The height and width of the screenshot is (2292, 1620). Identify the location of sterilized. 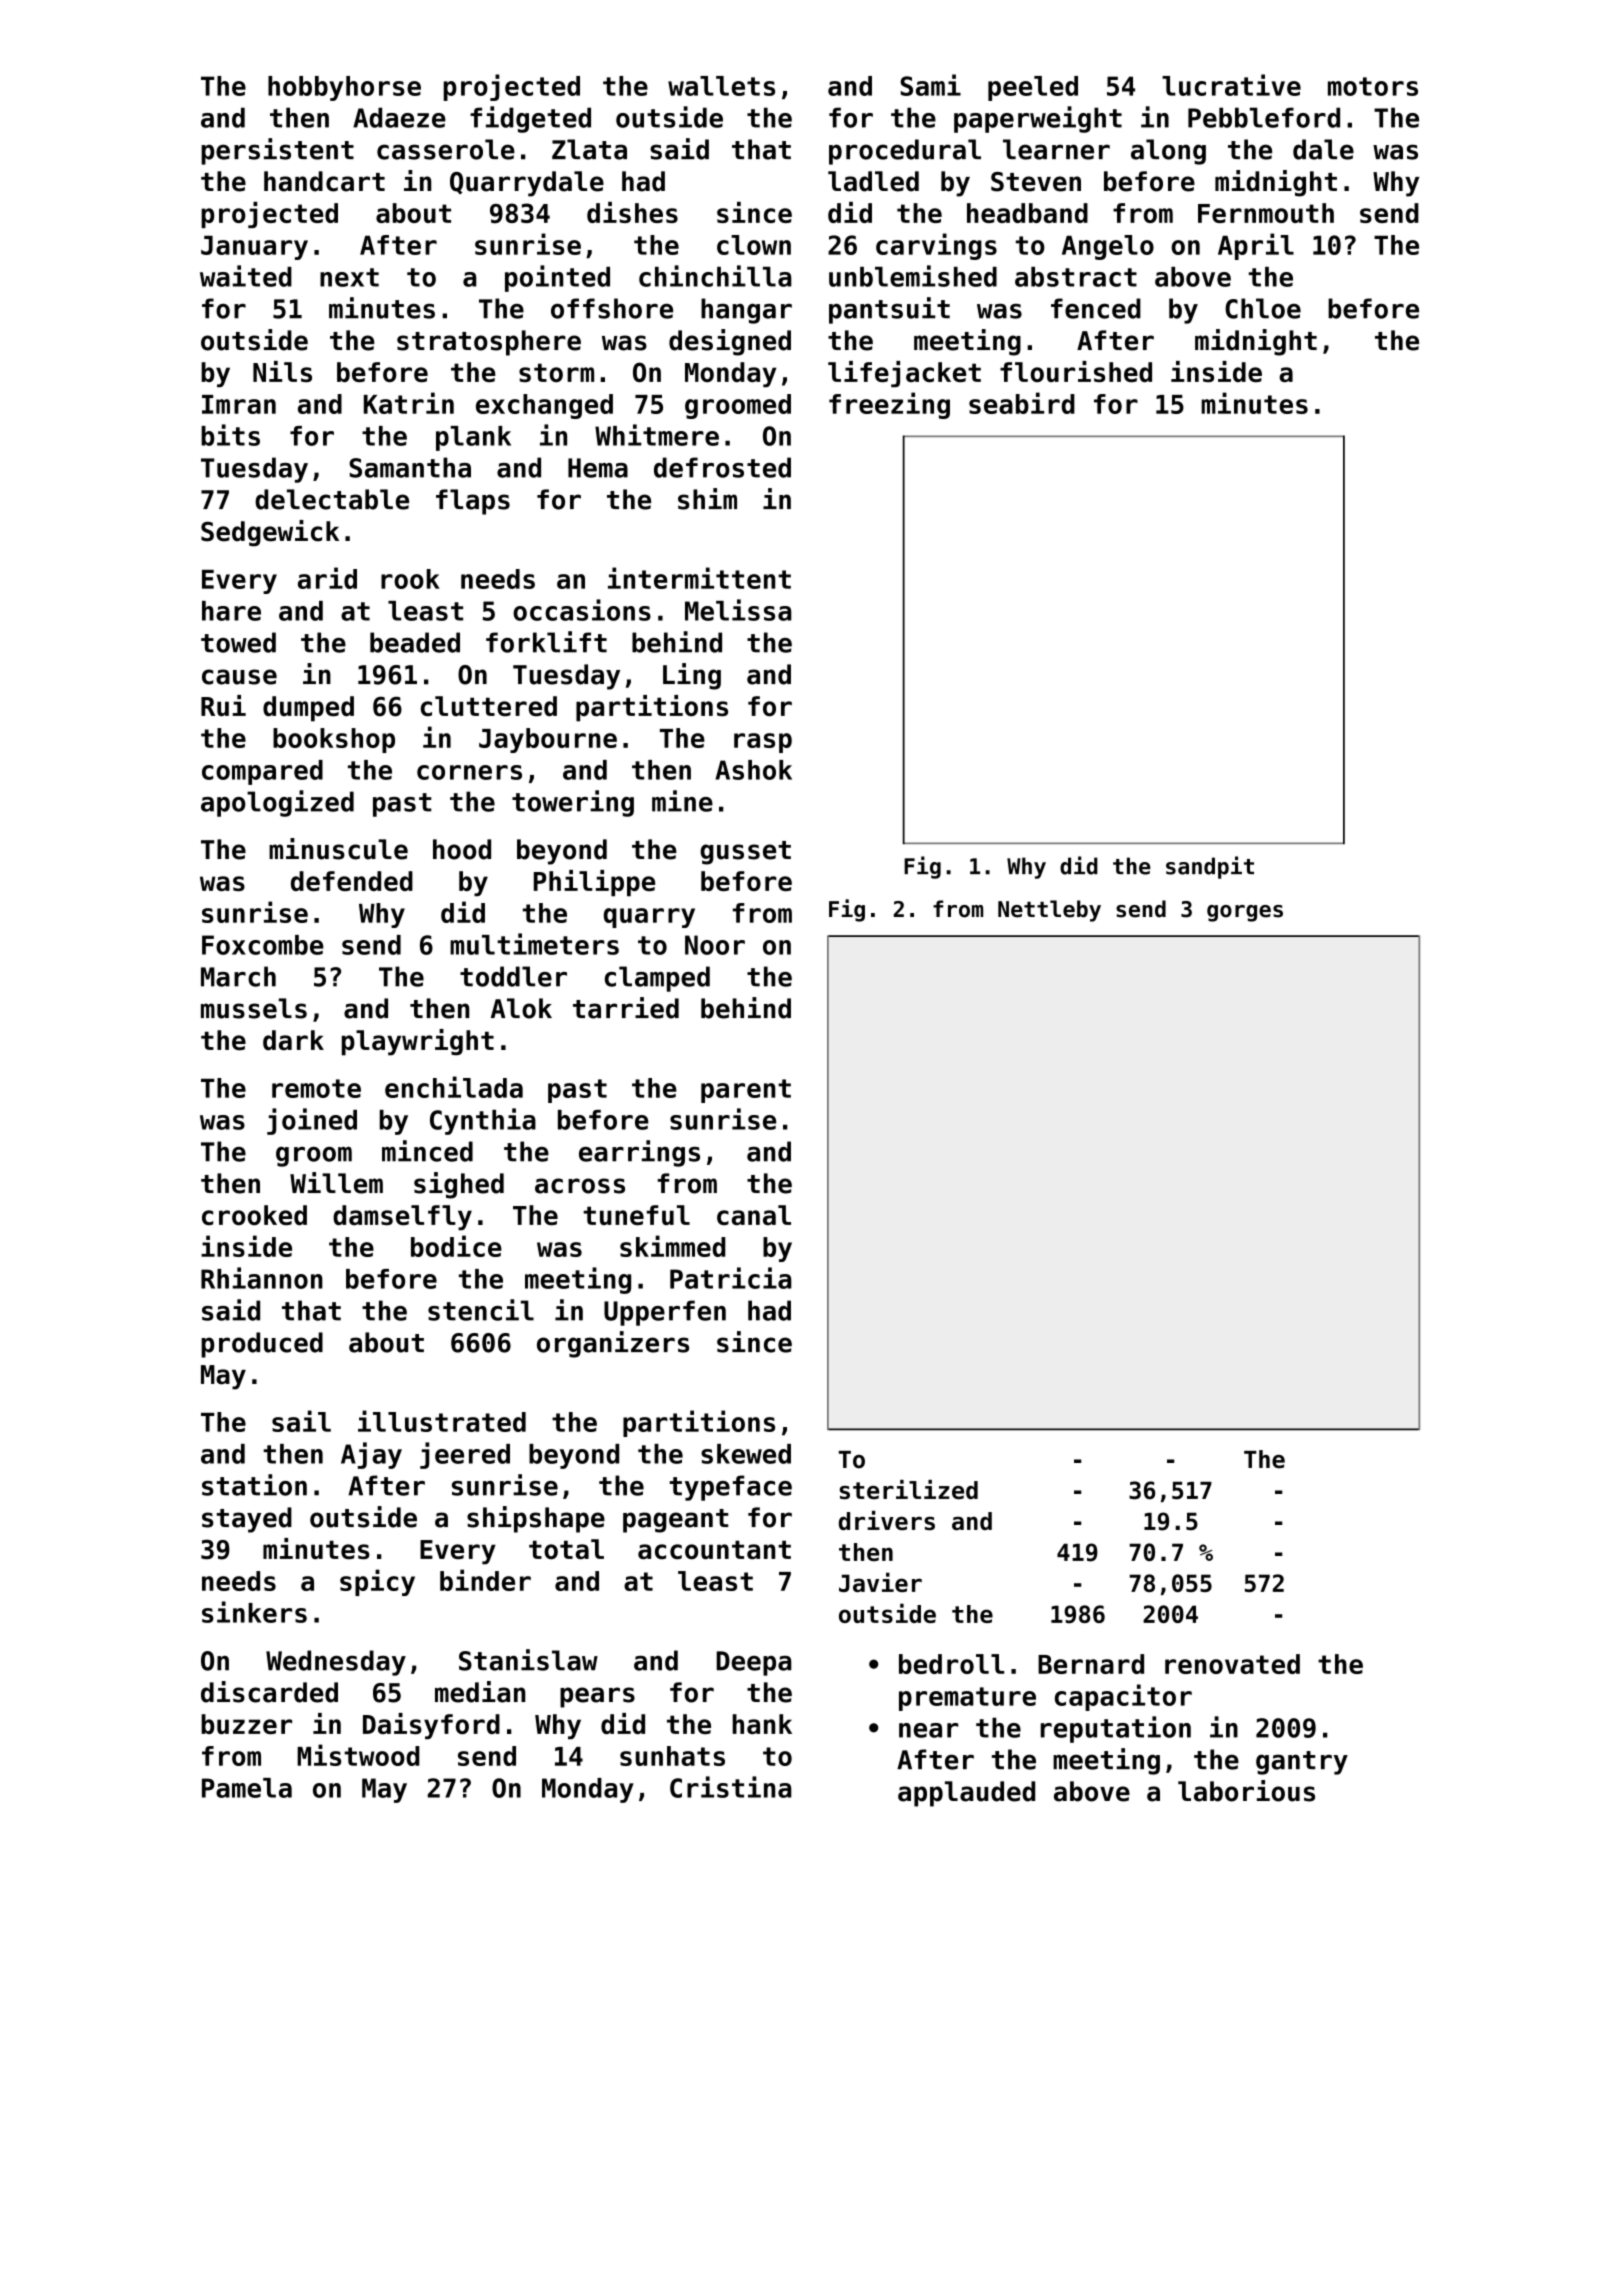
(908, 1490).
